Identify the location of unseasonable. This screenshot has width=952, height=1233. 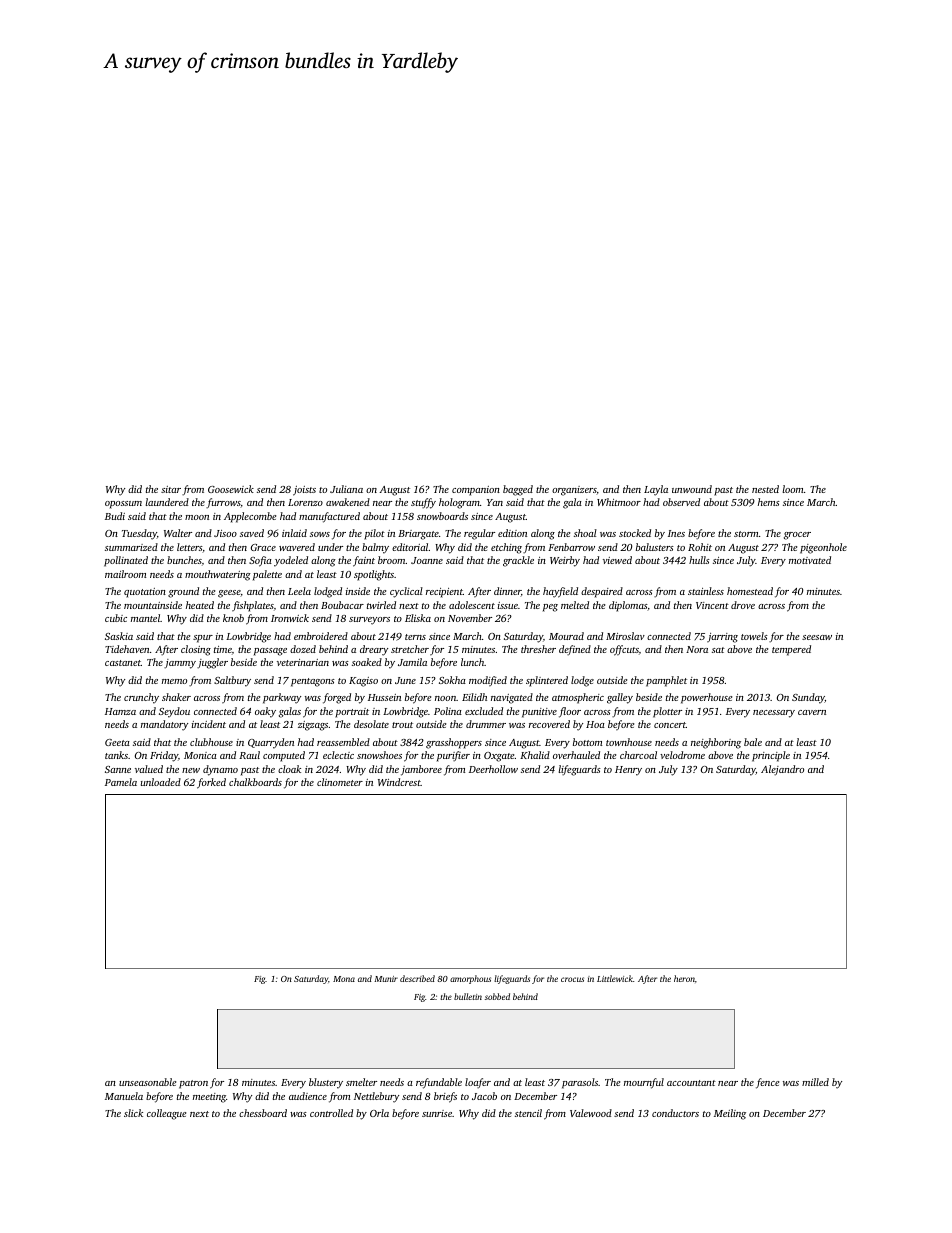
(147, 1082).
